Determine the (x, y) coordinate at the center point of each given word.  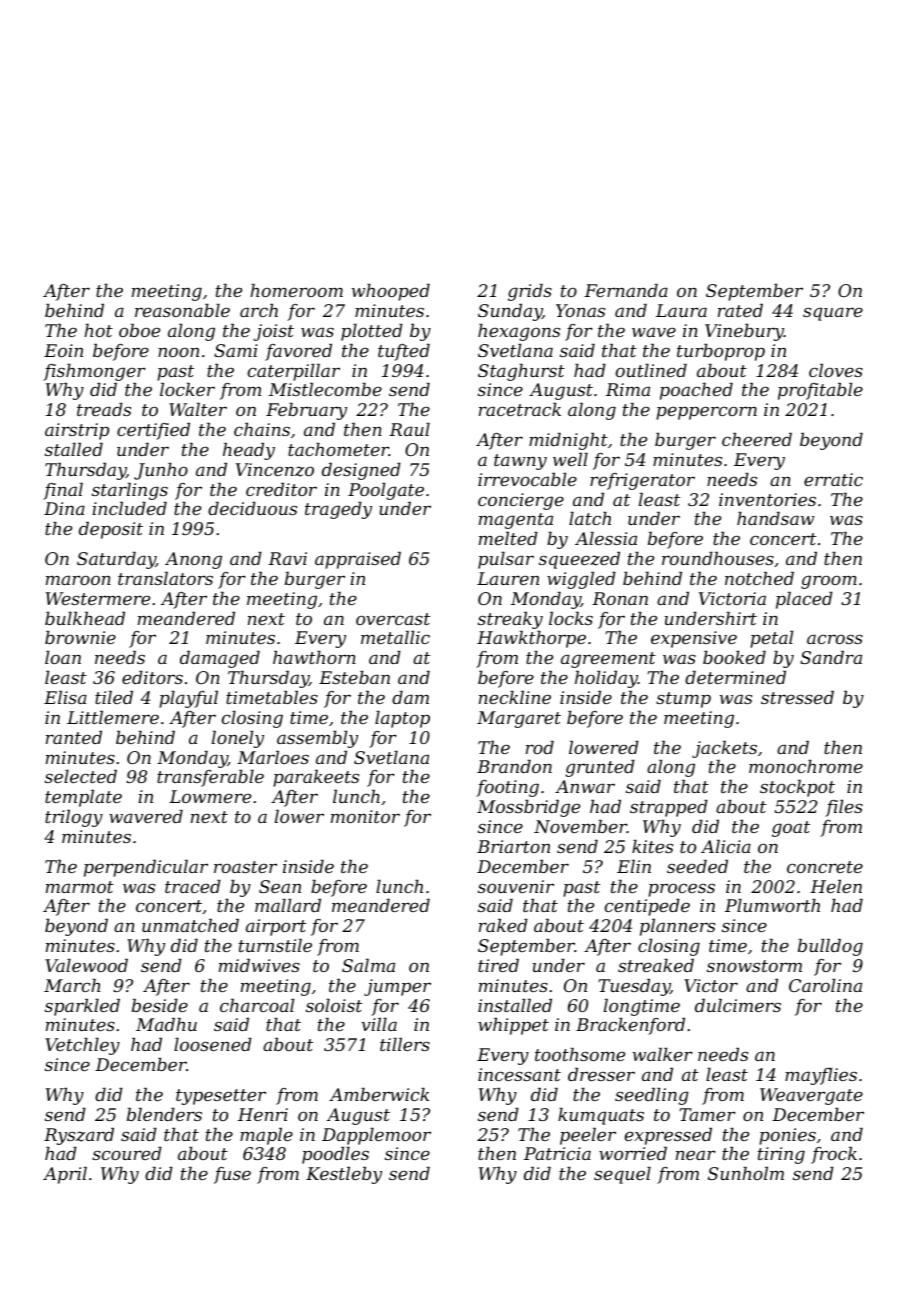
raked (503, 925)
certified (153, 431)
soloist (334, 1005)
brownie (80, 637)
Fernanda (626, 290)
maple (266, 1136)
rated (740, 310)
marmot (80, 887)
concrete (825, 867)
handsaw (775, 518)
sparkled (82, 1007)
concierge (521, 501)
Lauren (508, 578)
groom (829, 582)
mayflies (821, 1076)
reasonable (182, 310)
